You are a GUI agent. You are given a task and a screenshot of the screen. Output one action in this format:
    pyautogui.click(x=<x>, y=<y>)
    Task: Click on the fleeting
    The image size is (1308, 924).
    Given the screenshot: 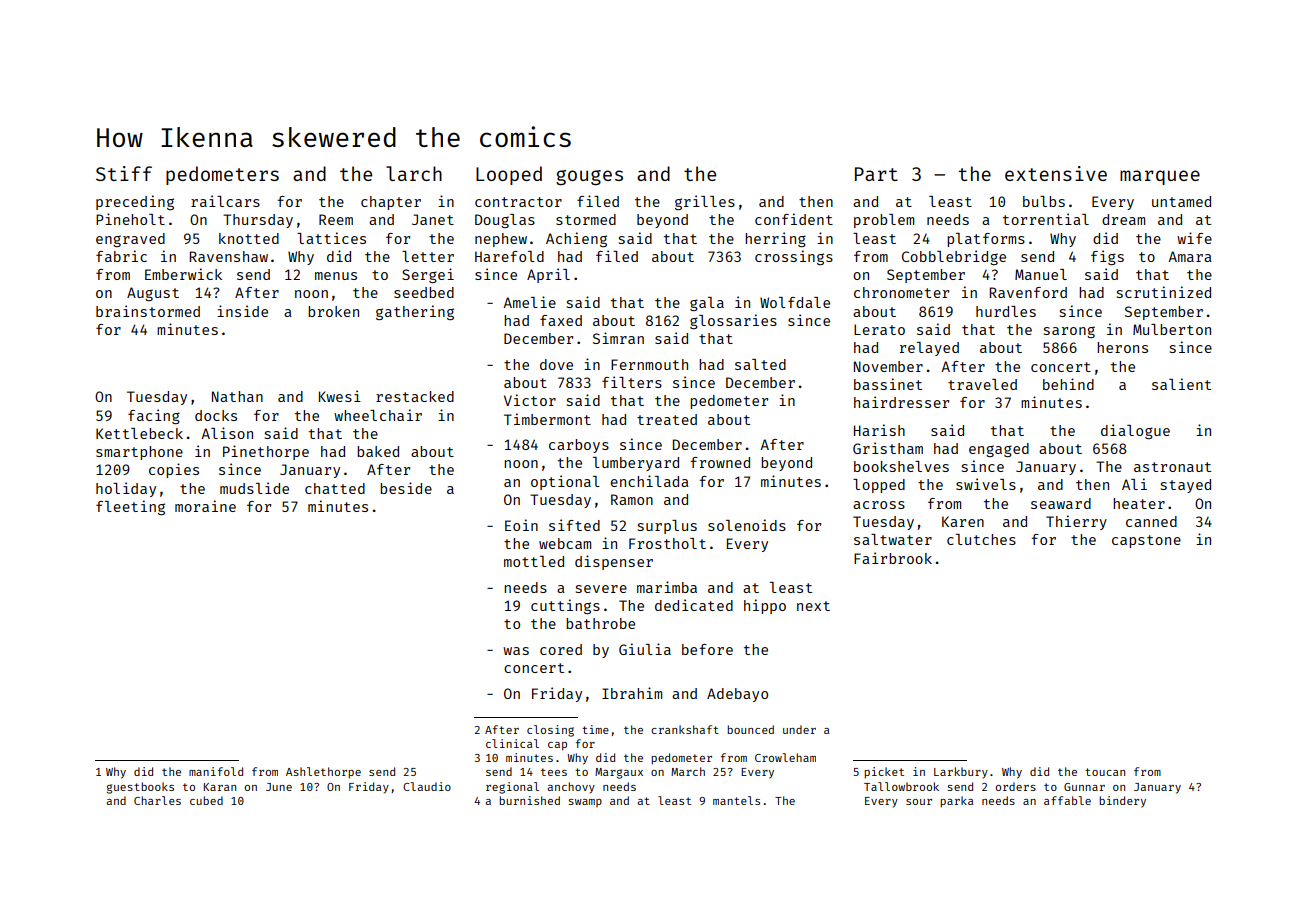 What is the action you would take?
    pyautogui.click(x=130, y=507)
